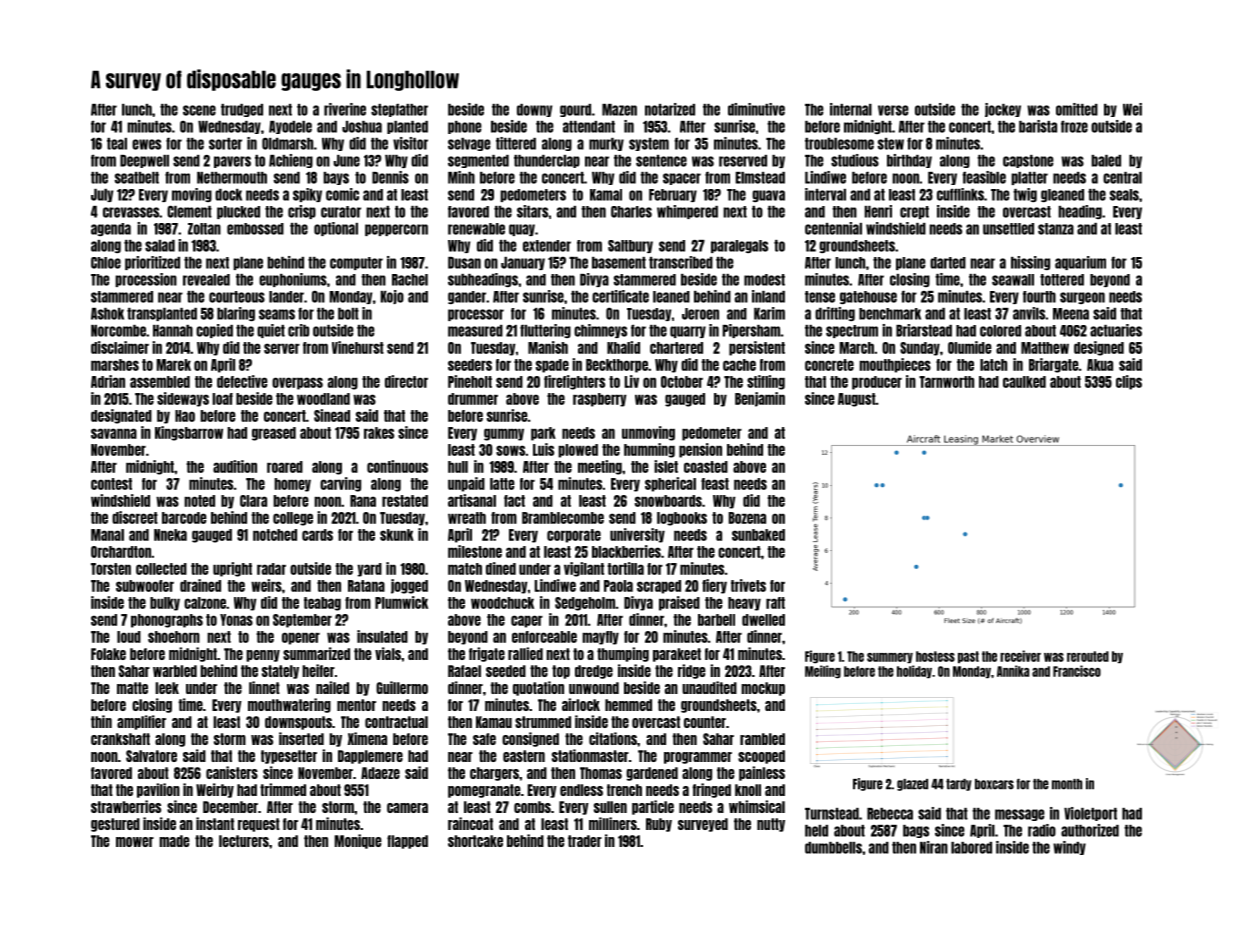 This page has height=952, width=1233. I want to click on internal, so click(851, 109).
